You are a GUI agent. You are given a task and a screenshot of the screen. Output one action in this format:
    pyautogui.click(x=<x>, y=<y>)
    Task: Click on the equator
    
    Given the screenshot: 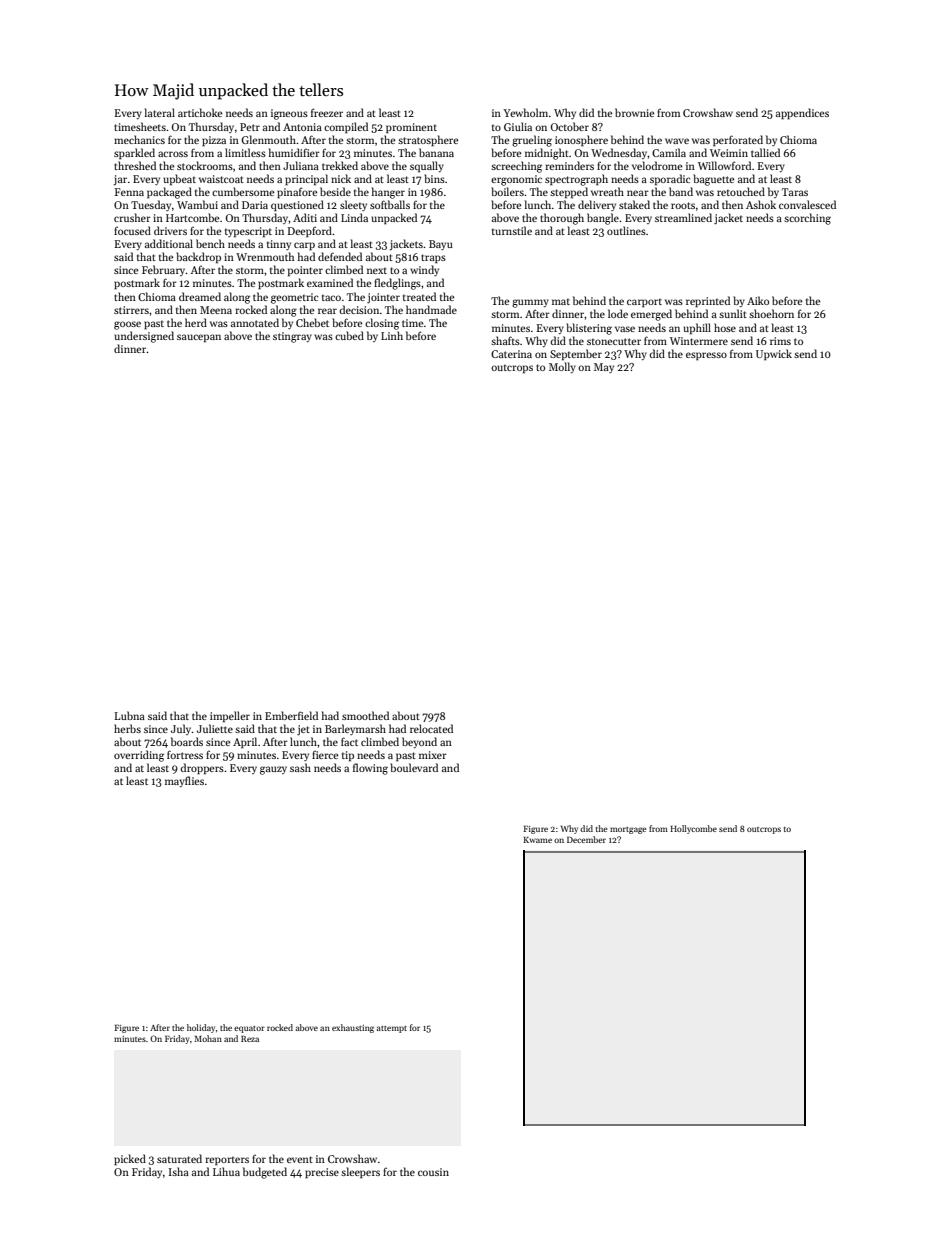 What is the action you would take?
    pyautogui.click(x=249, y=1029)
